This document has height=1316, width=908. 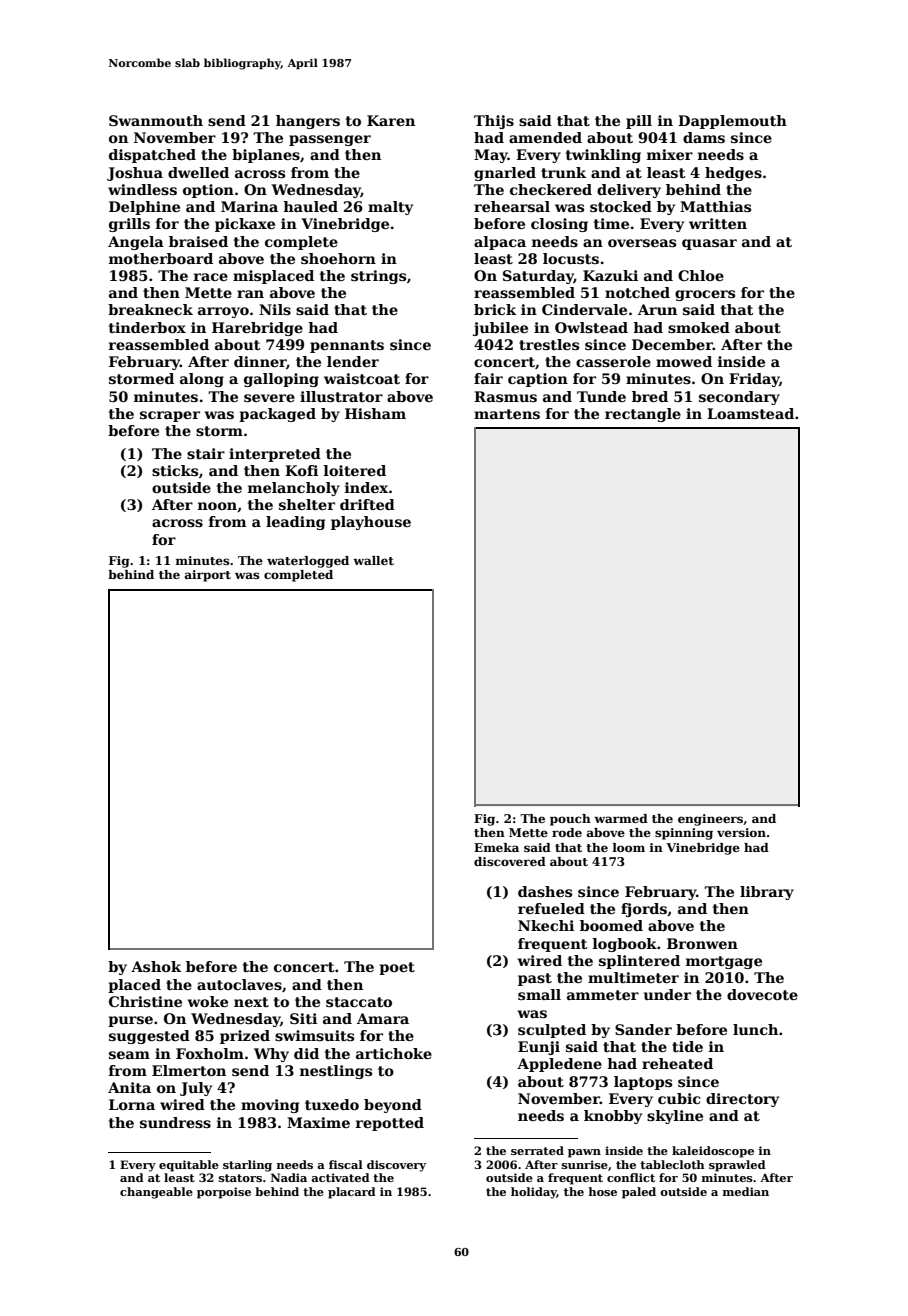 I want to click on noon, so click(x=217, y=506).
